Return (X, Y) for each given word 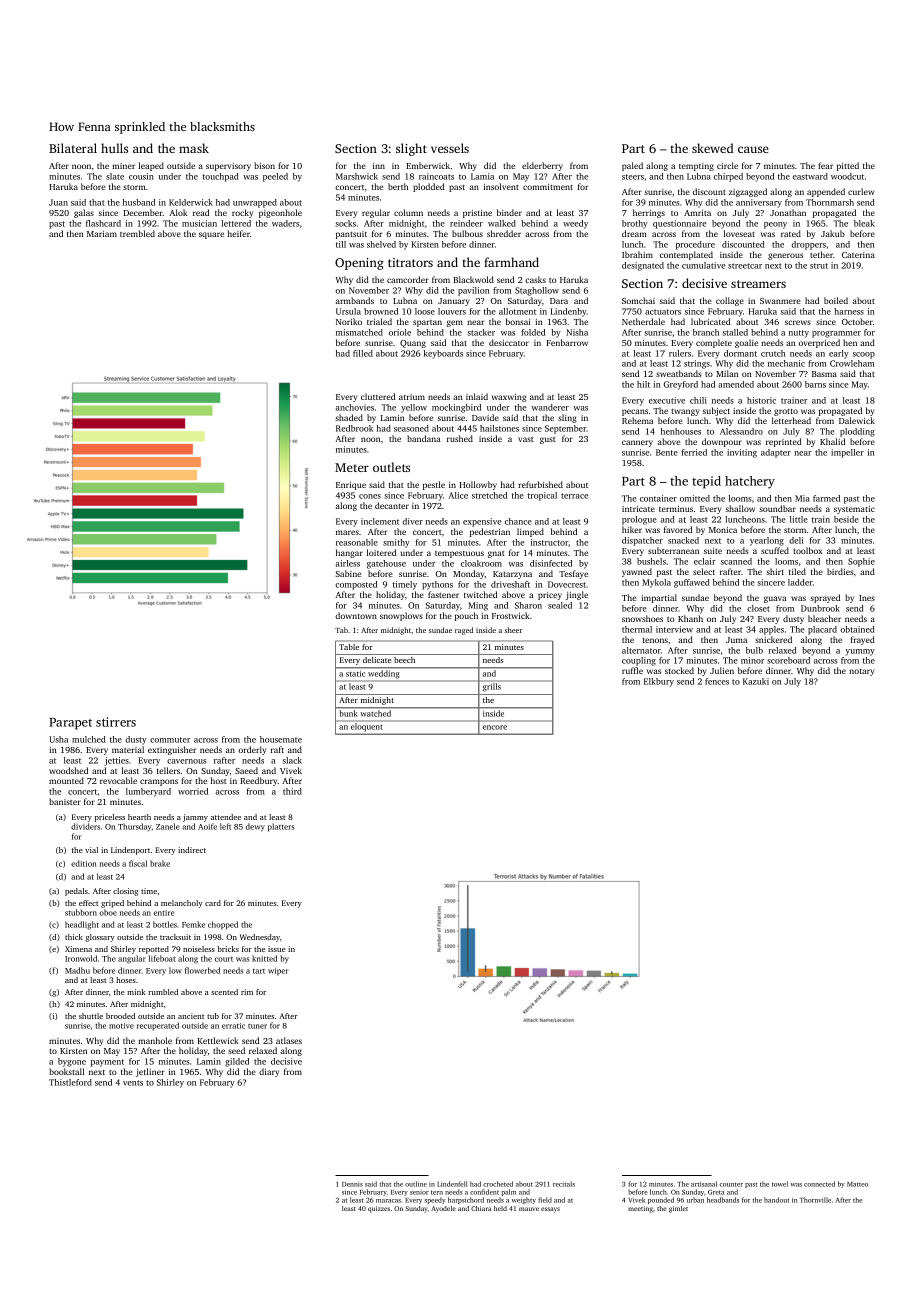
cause (753, 149)
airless (347, 563)
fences (717, 681)
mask (194, 148)
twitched (480, 594)
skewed (712, 148)
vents (133, 1083)
